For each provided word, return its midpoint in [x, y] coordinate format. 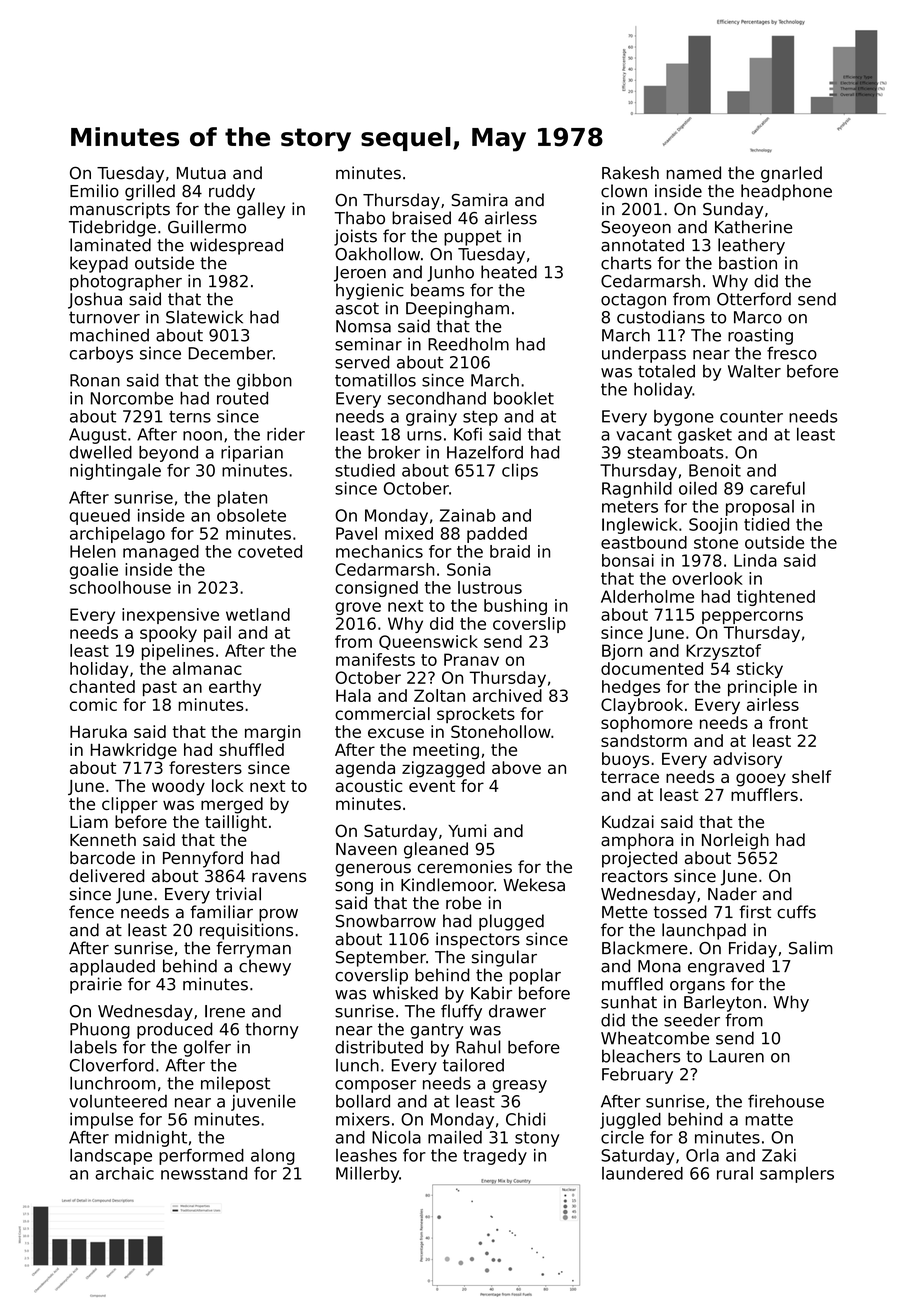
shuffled [251, 749]
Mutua [201, 173]
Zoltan [439, 695]
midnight [151, 1139]
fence [91, 912]
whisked [405, 993]
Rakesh [630, 173]
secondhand [437, 398]
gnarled [791, 174]
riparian [252, 454]
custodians [661, 317]
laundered [642, 1173]
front [788, 722]
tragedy [495, 1157]
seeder [692, 1020]
